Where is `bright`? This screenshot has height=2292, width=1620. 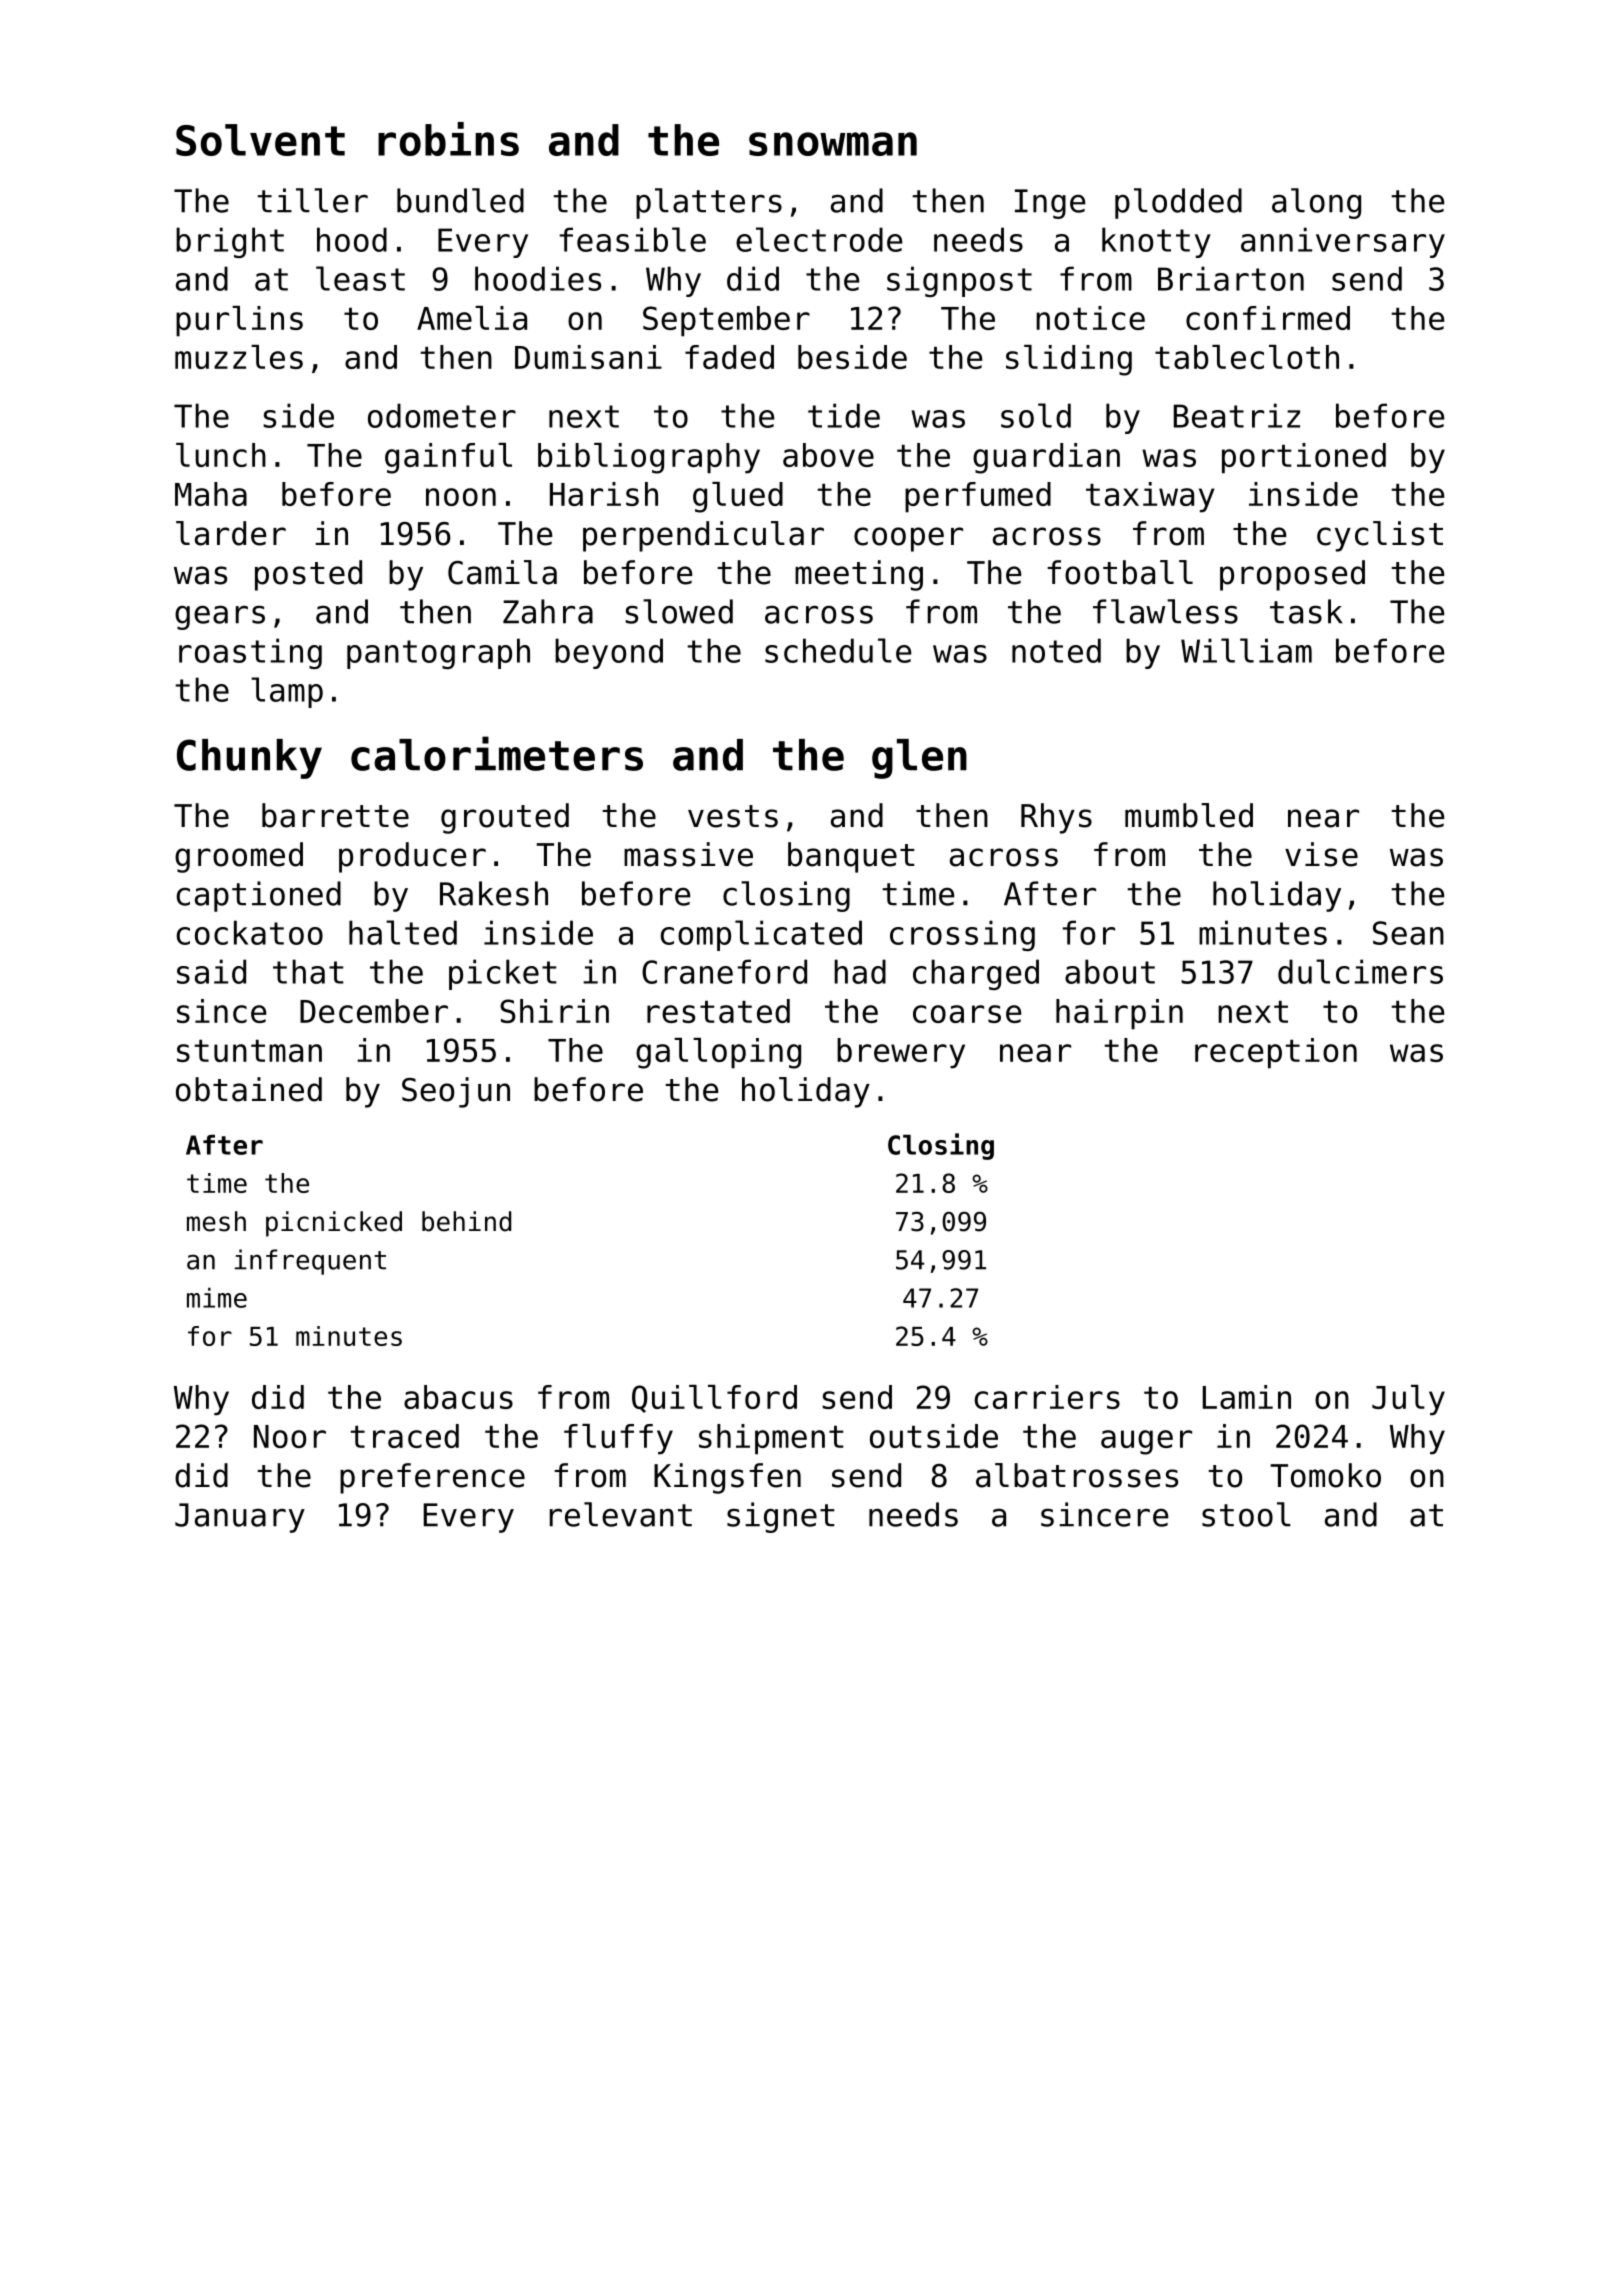 bright is located at coordinates (230, 242).
